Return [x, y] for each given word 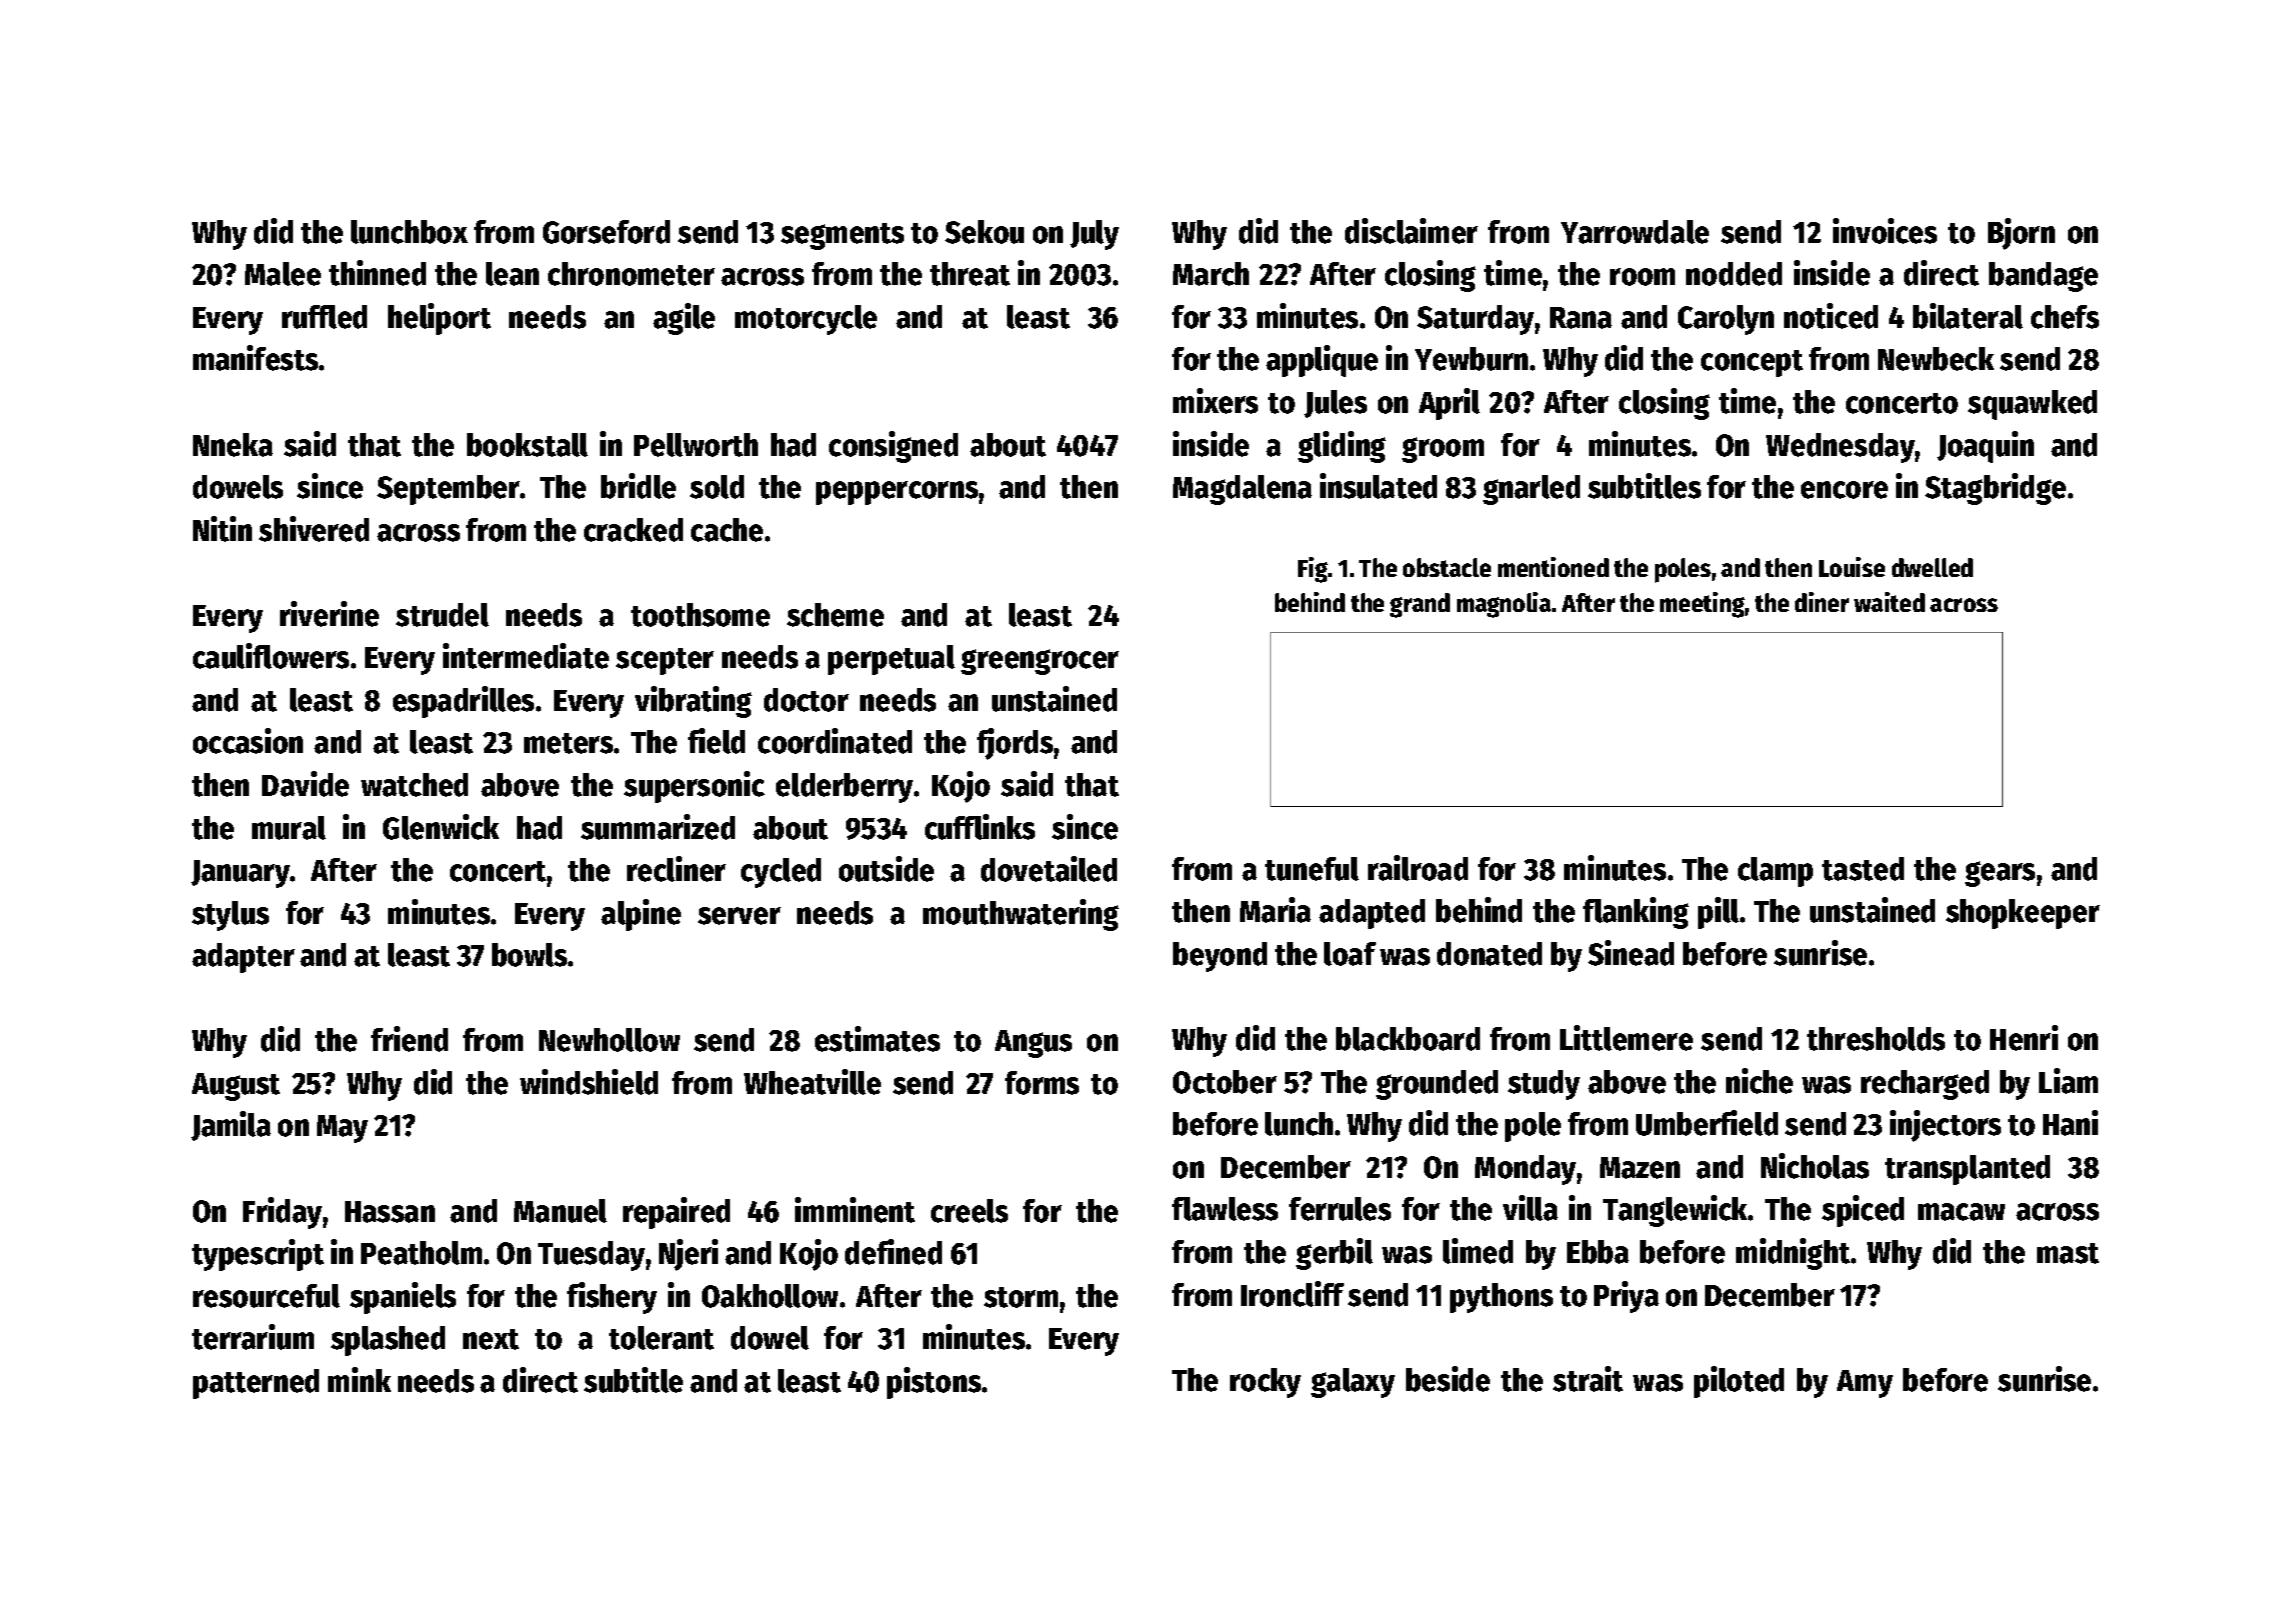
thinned [377, 273]
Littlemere [1626, 1038]
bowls [529, 955]
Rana [1581, 318]
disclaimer [1411, 231]
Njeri [688, 1255]
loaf [1350, 954]
